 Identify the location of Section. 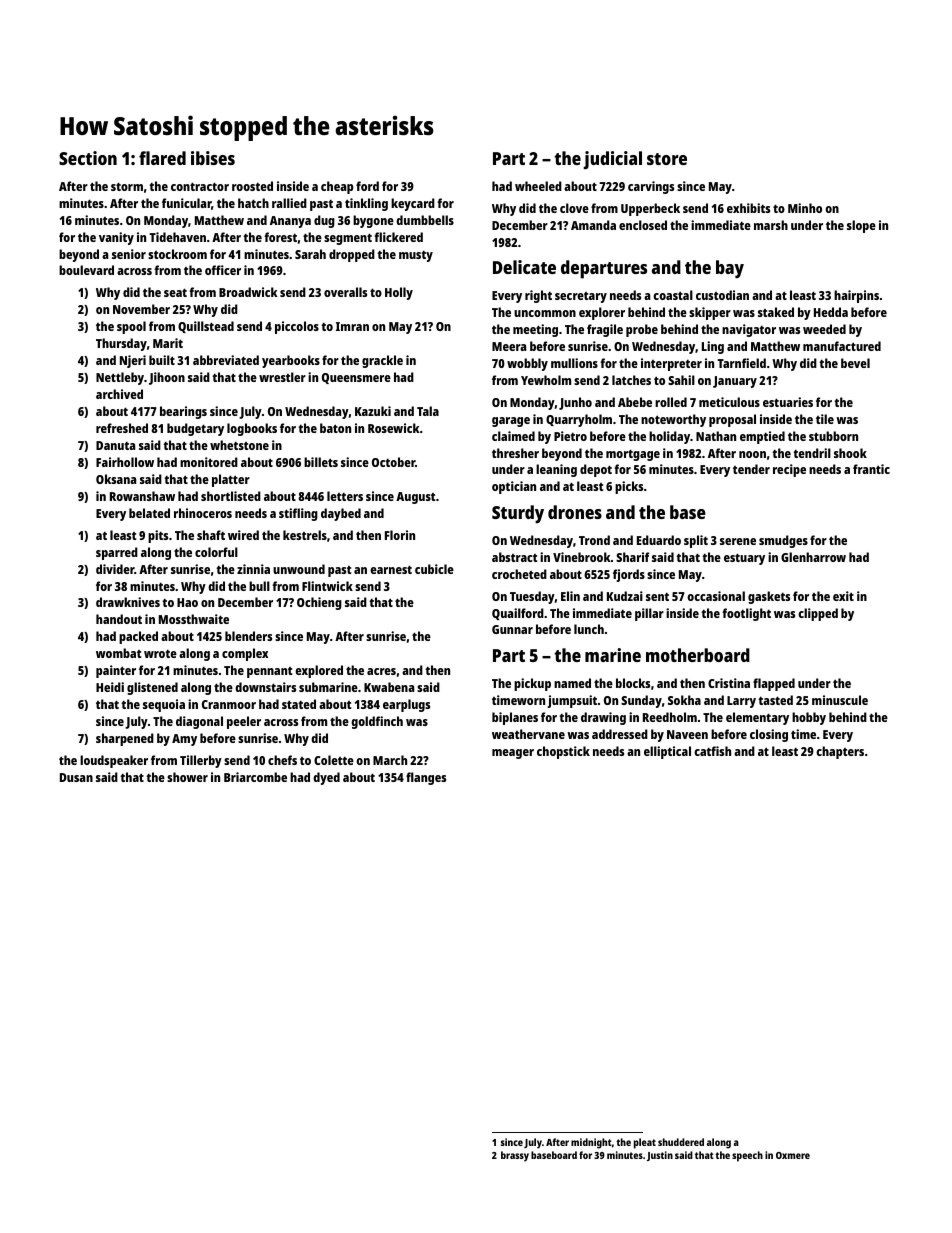
(88, 158).
